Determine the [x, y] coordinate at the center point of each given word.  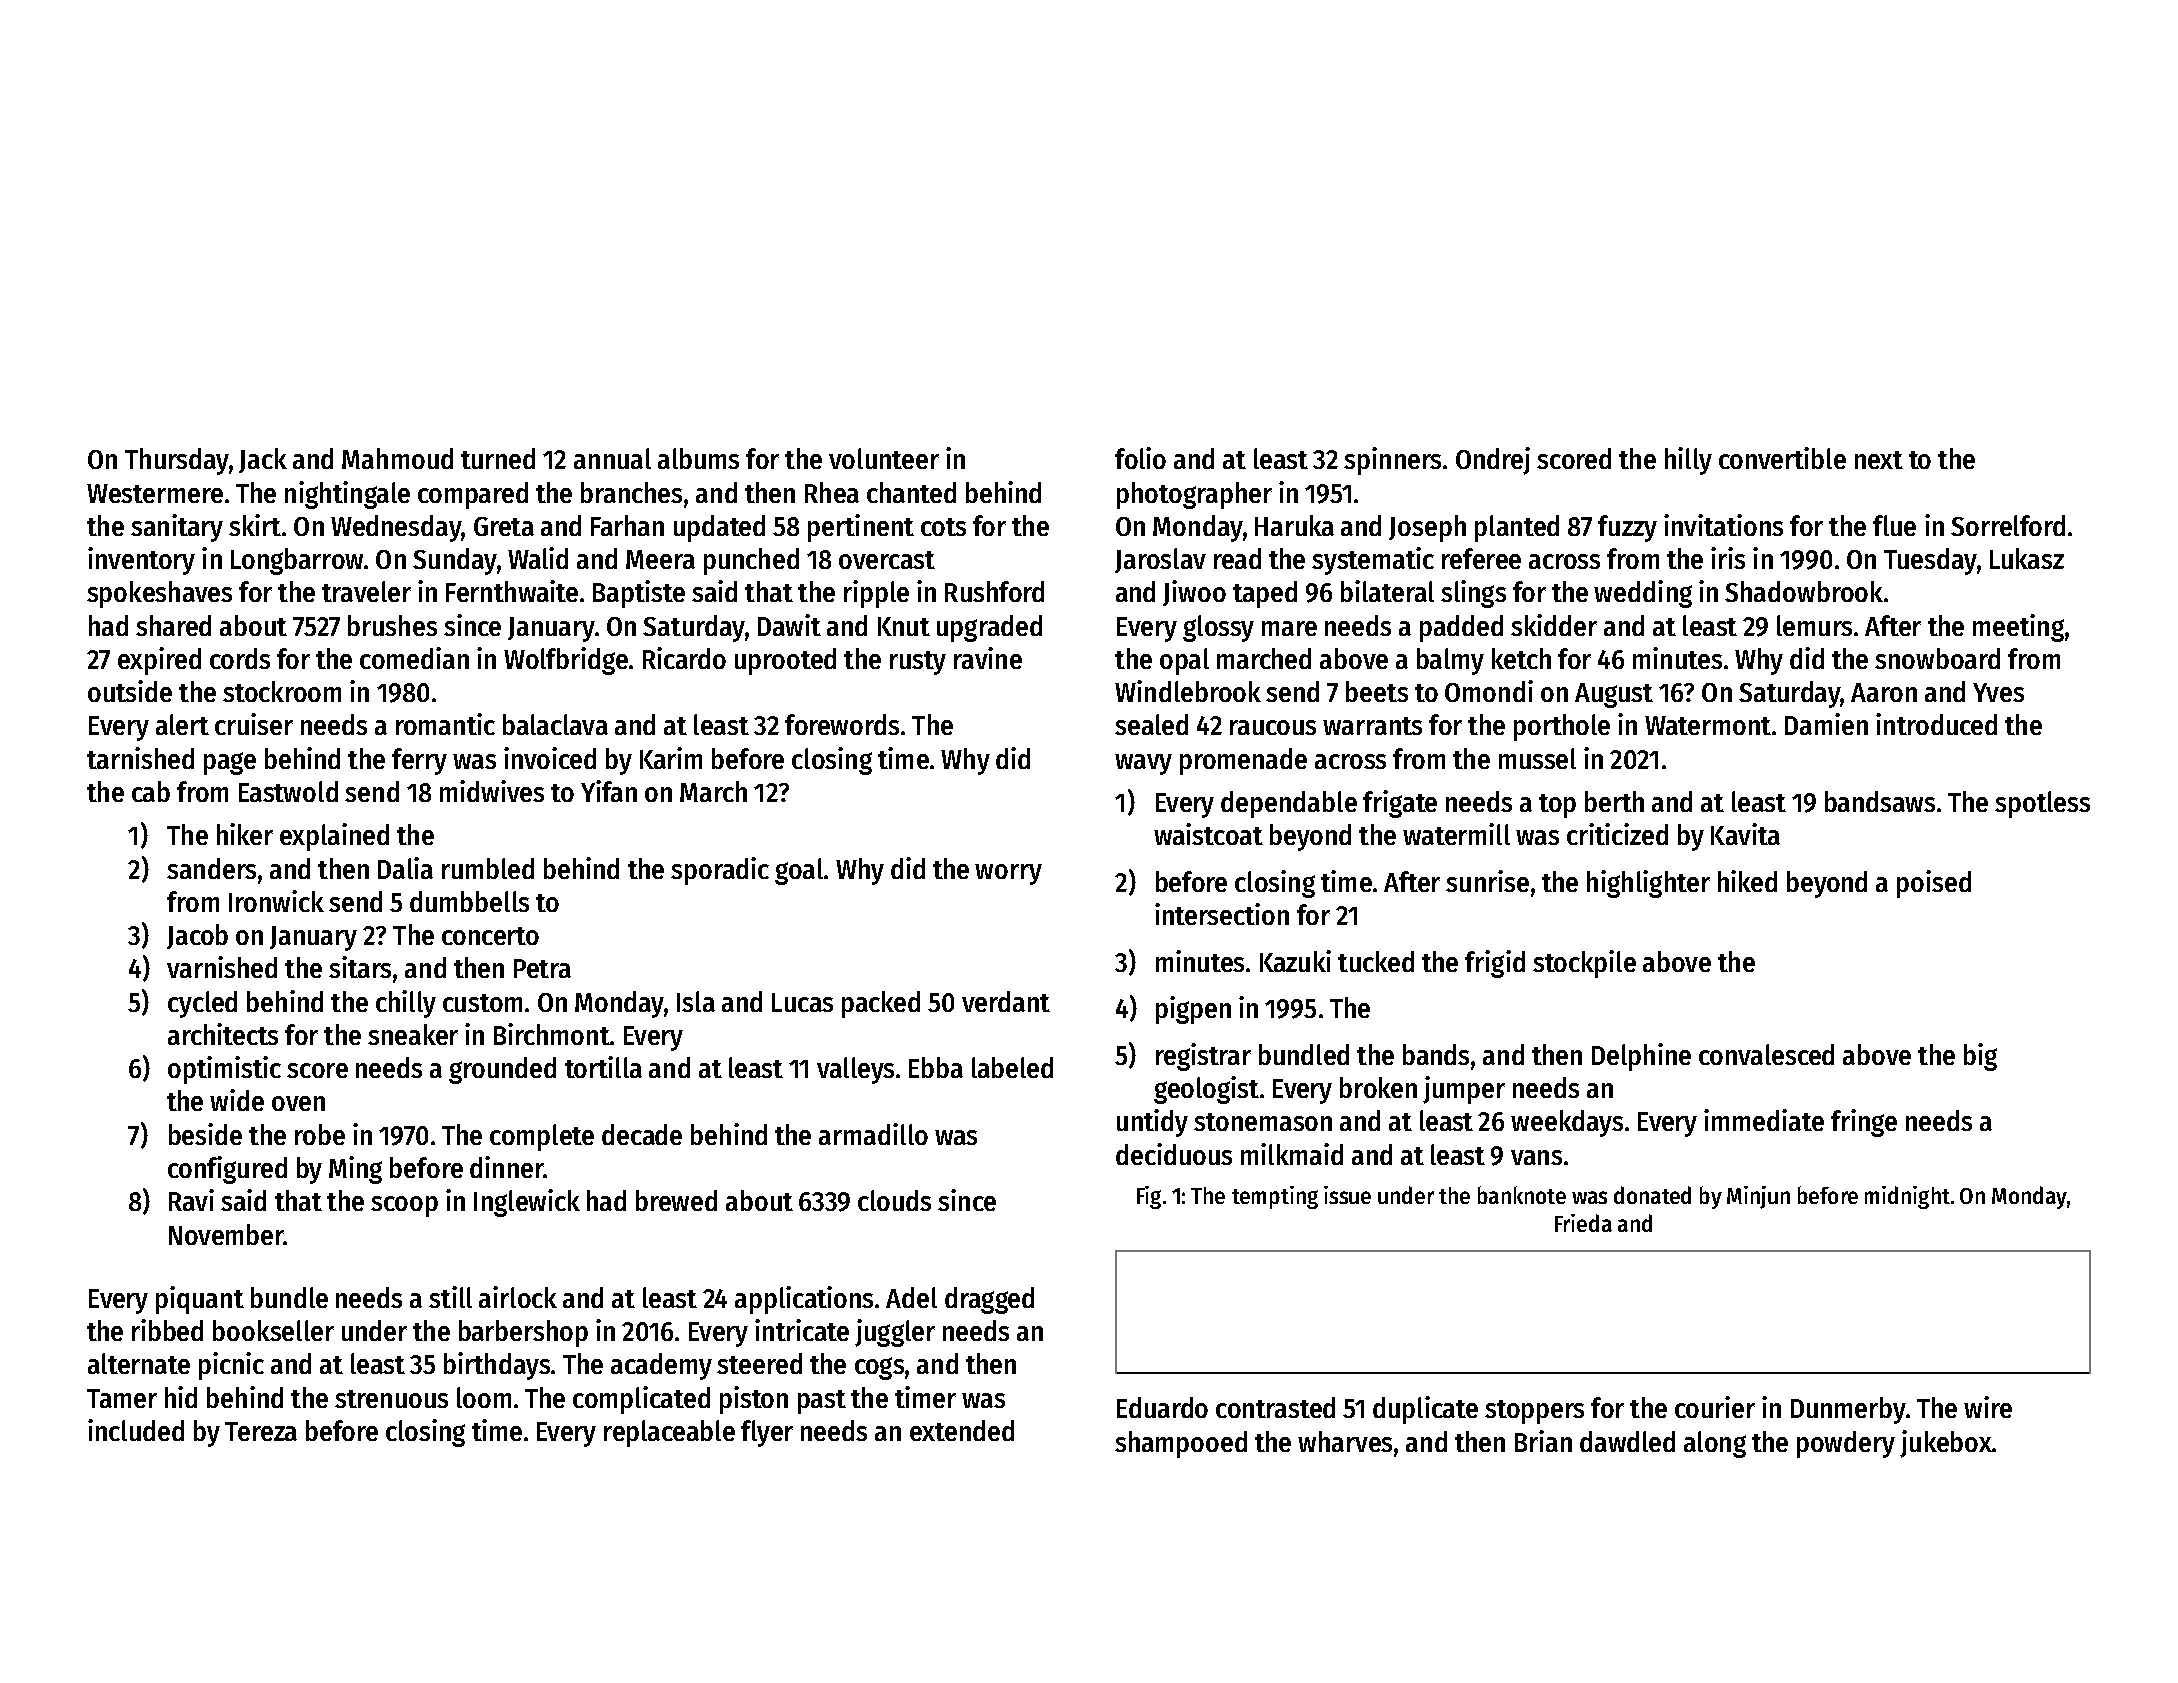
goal [799, 871]
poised [1934, 884]
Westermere [155, 493]
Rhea [832, 492]
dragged [989, 1300]
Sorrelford [2008, 525]
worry [1008, 874]
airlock [518, 1297]
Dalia [405, 868]
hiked [1747, 881]
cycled [202, 1004]
